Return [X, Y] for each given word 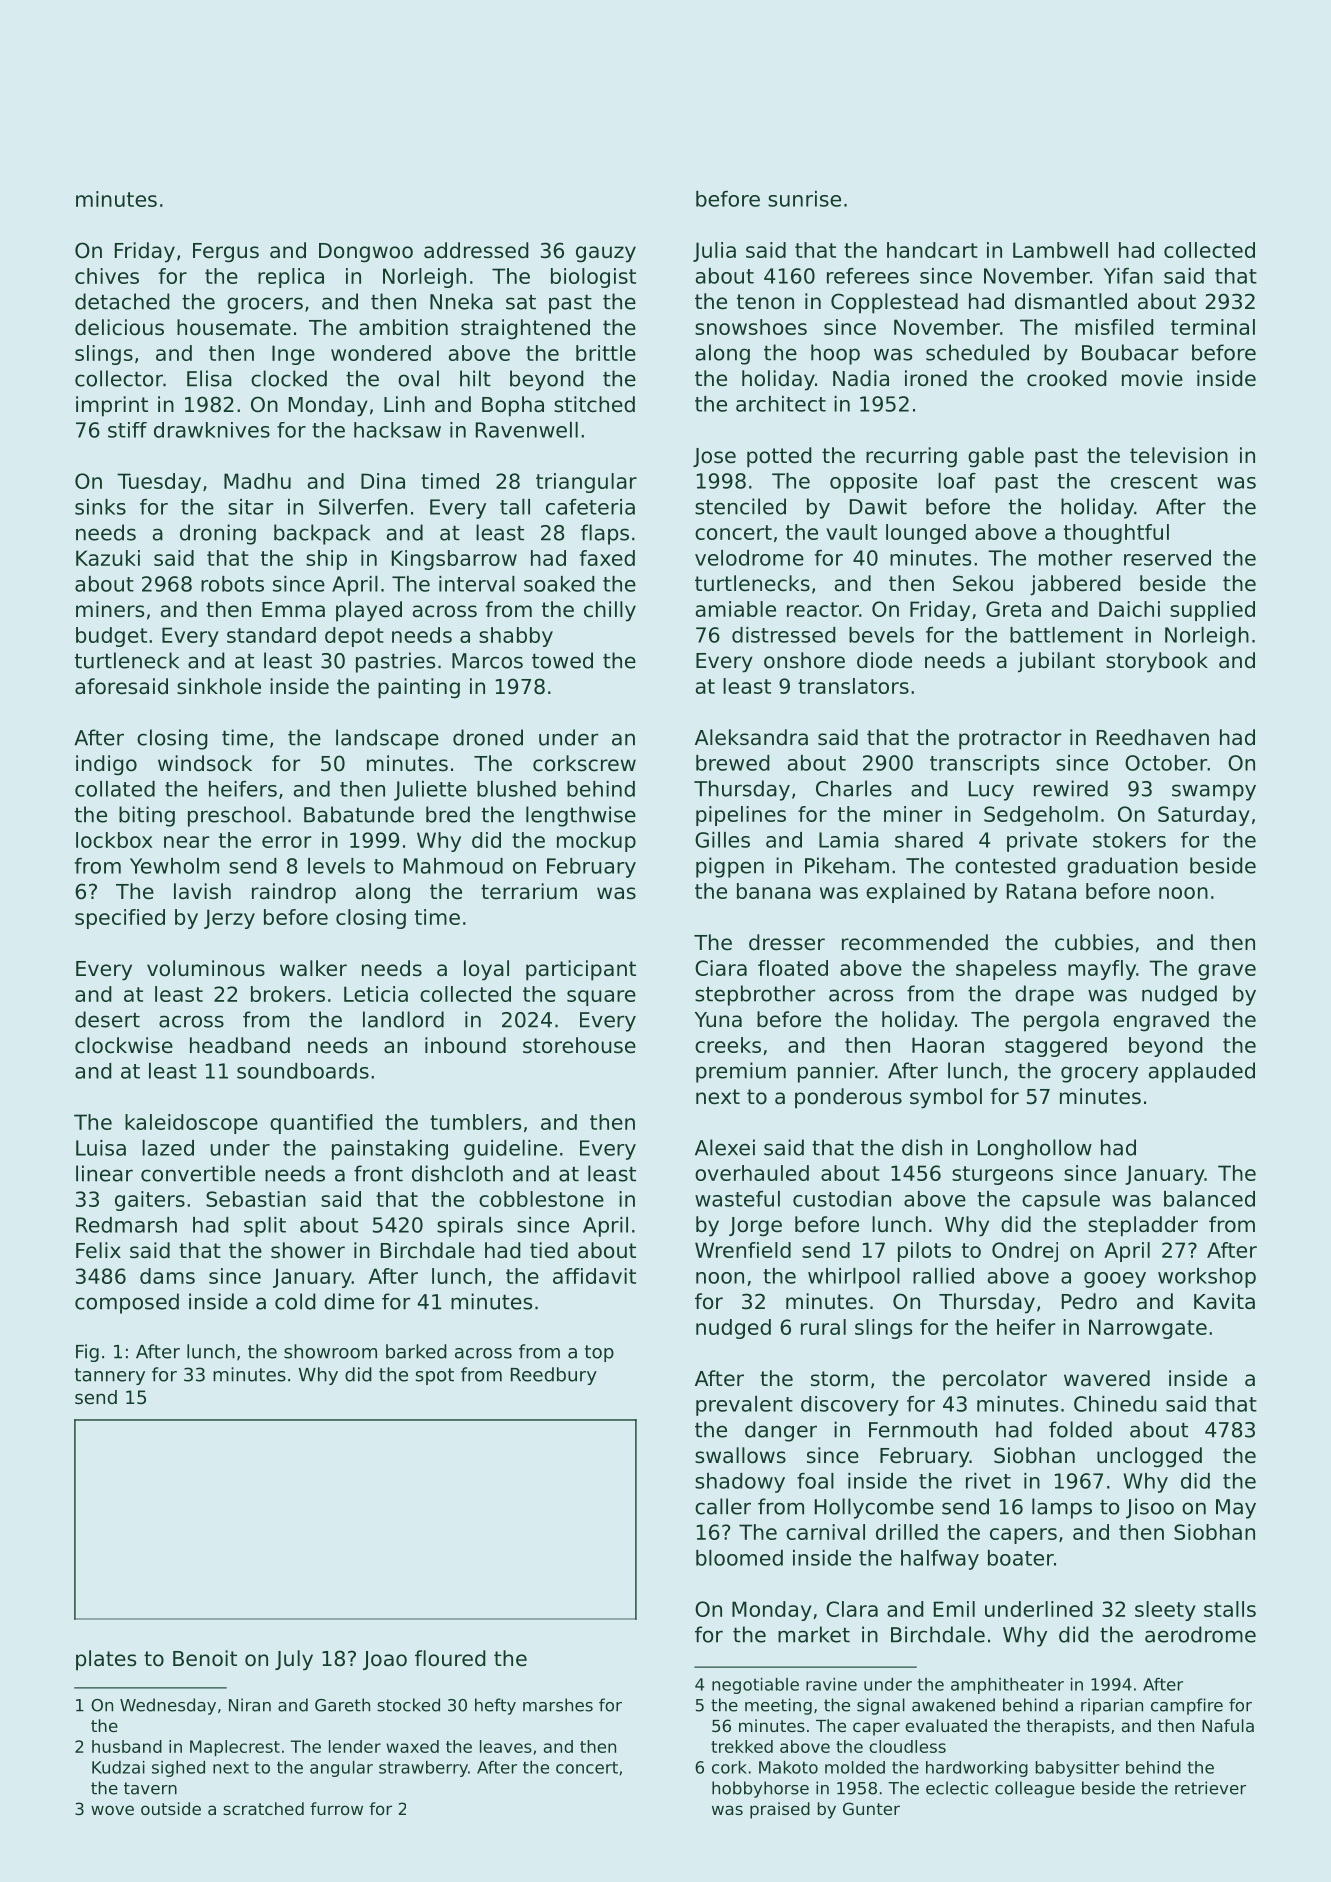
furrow [336, 1808]
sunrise [804, 199]
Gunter [871, 1808]
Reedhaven [1153, 737]
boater [1021, 1558]
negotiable [755, 1686]
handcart [932, 250]
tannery [110, 1376]
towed [562, 660]
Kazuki [108, 558]
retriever [1210, 1788]
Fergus [226, 253]
